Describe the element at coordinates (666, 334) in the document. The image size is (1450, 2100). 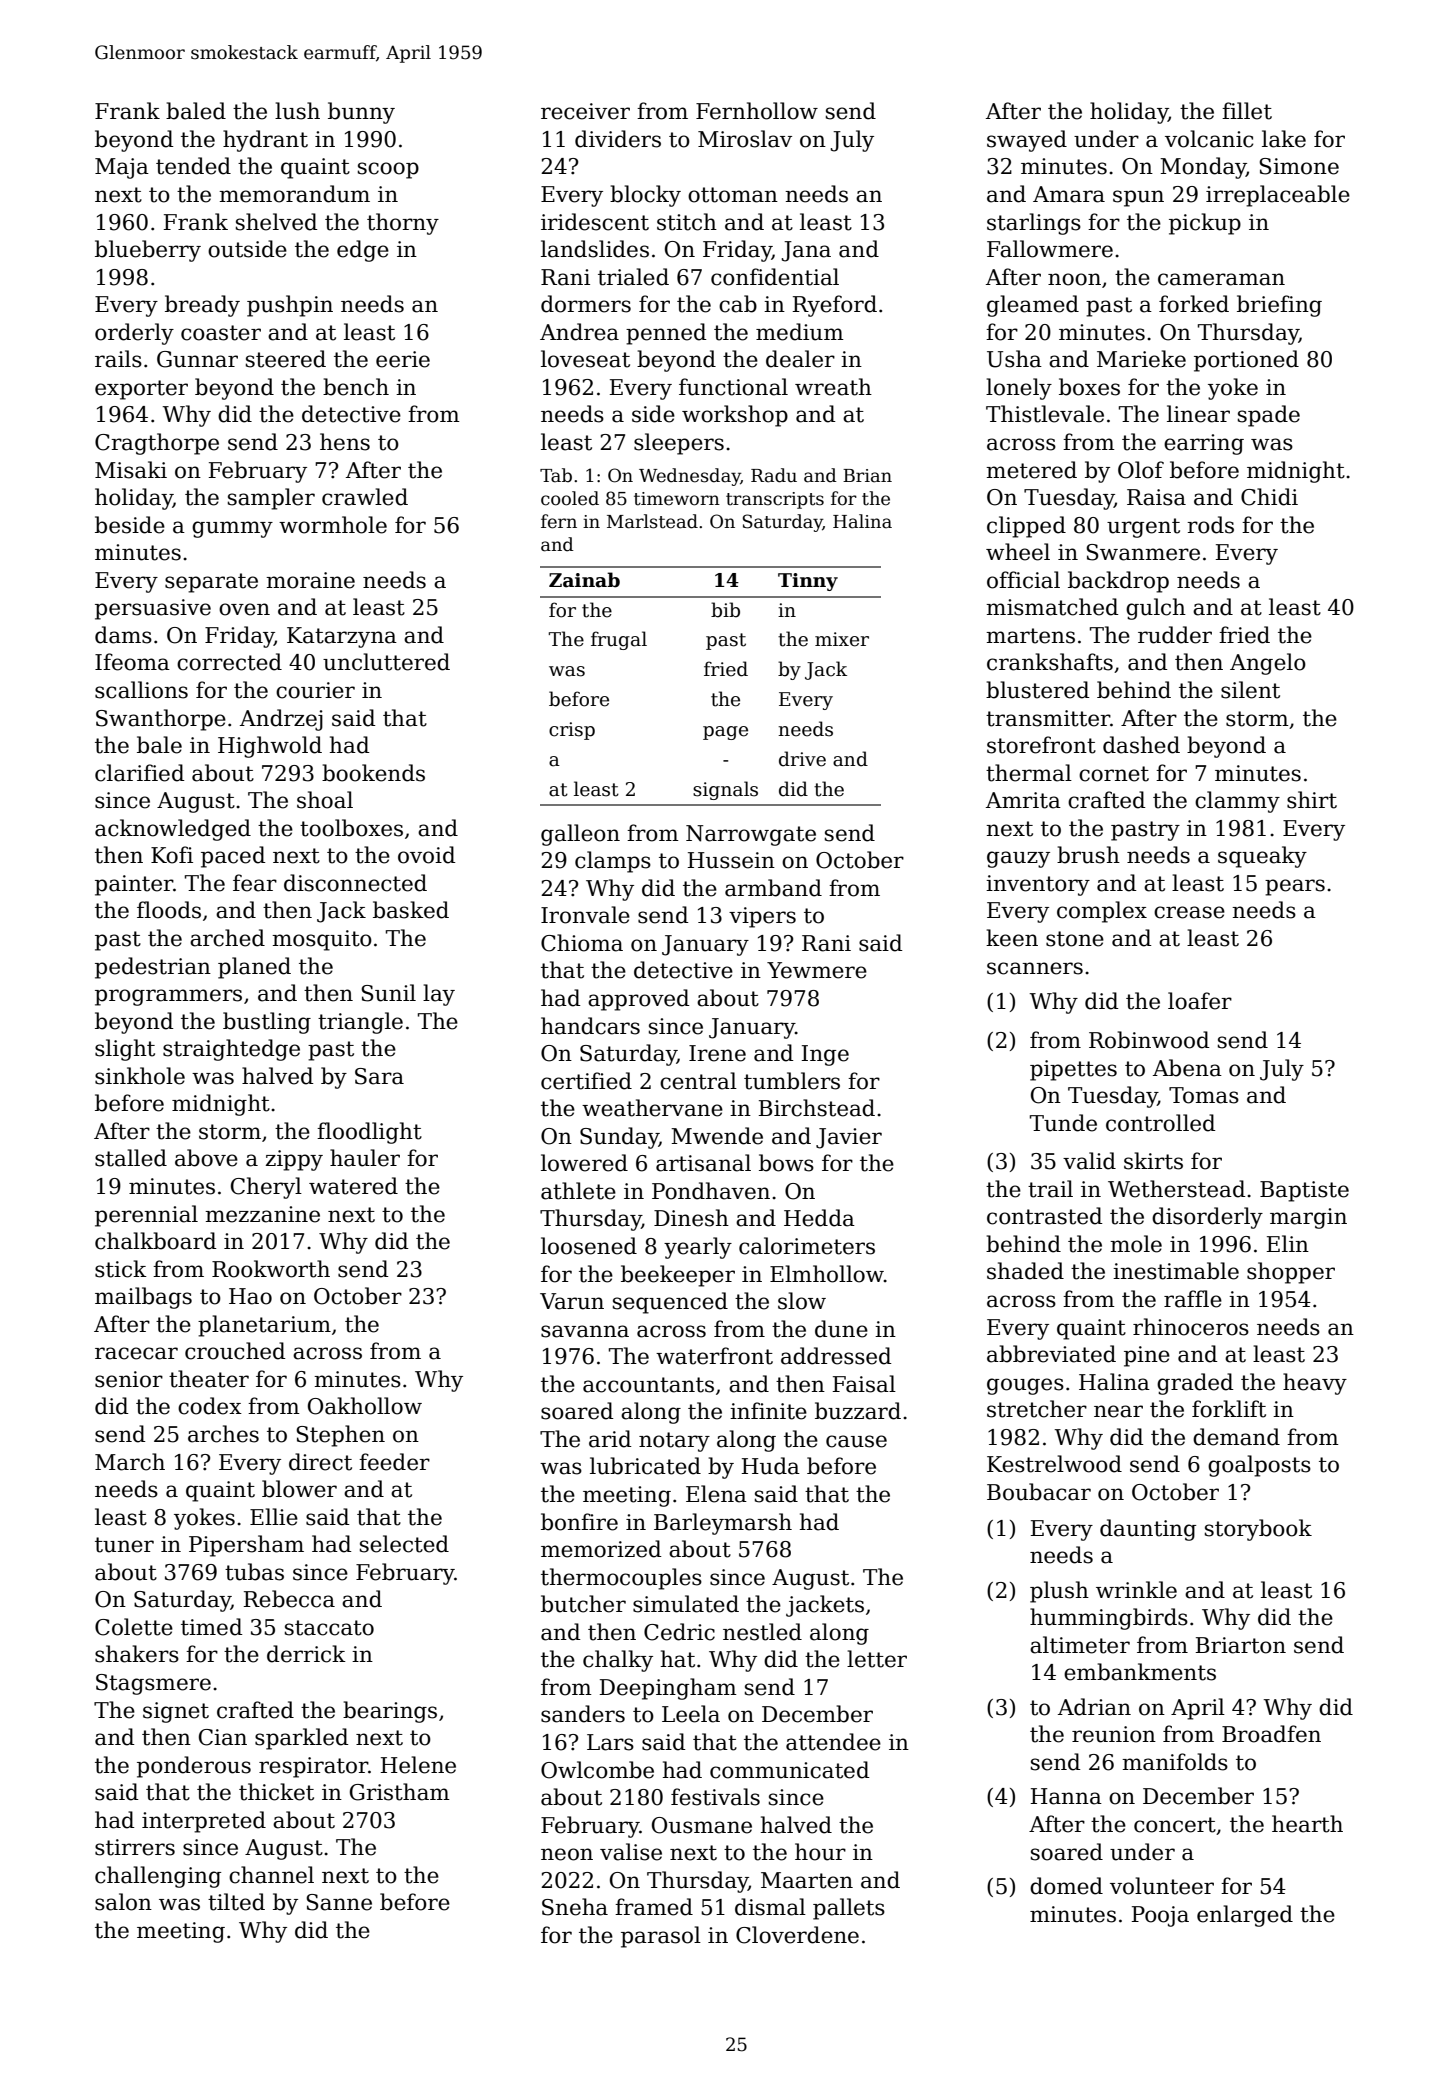
I see `penned` at that location.
